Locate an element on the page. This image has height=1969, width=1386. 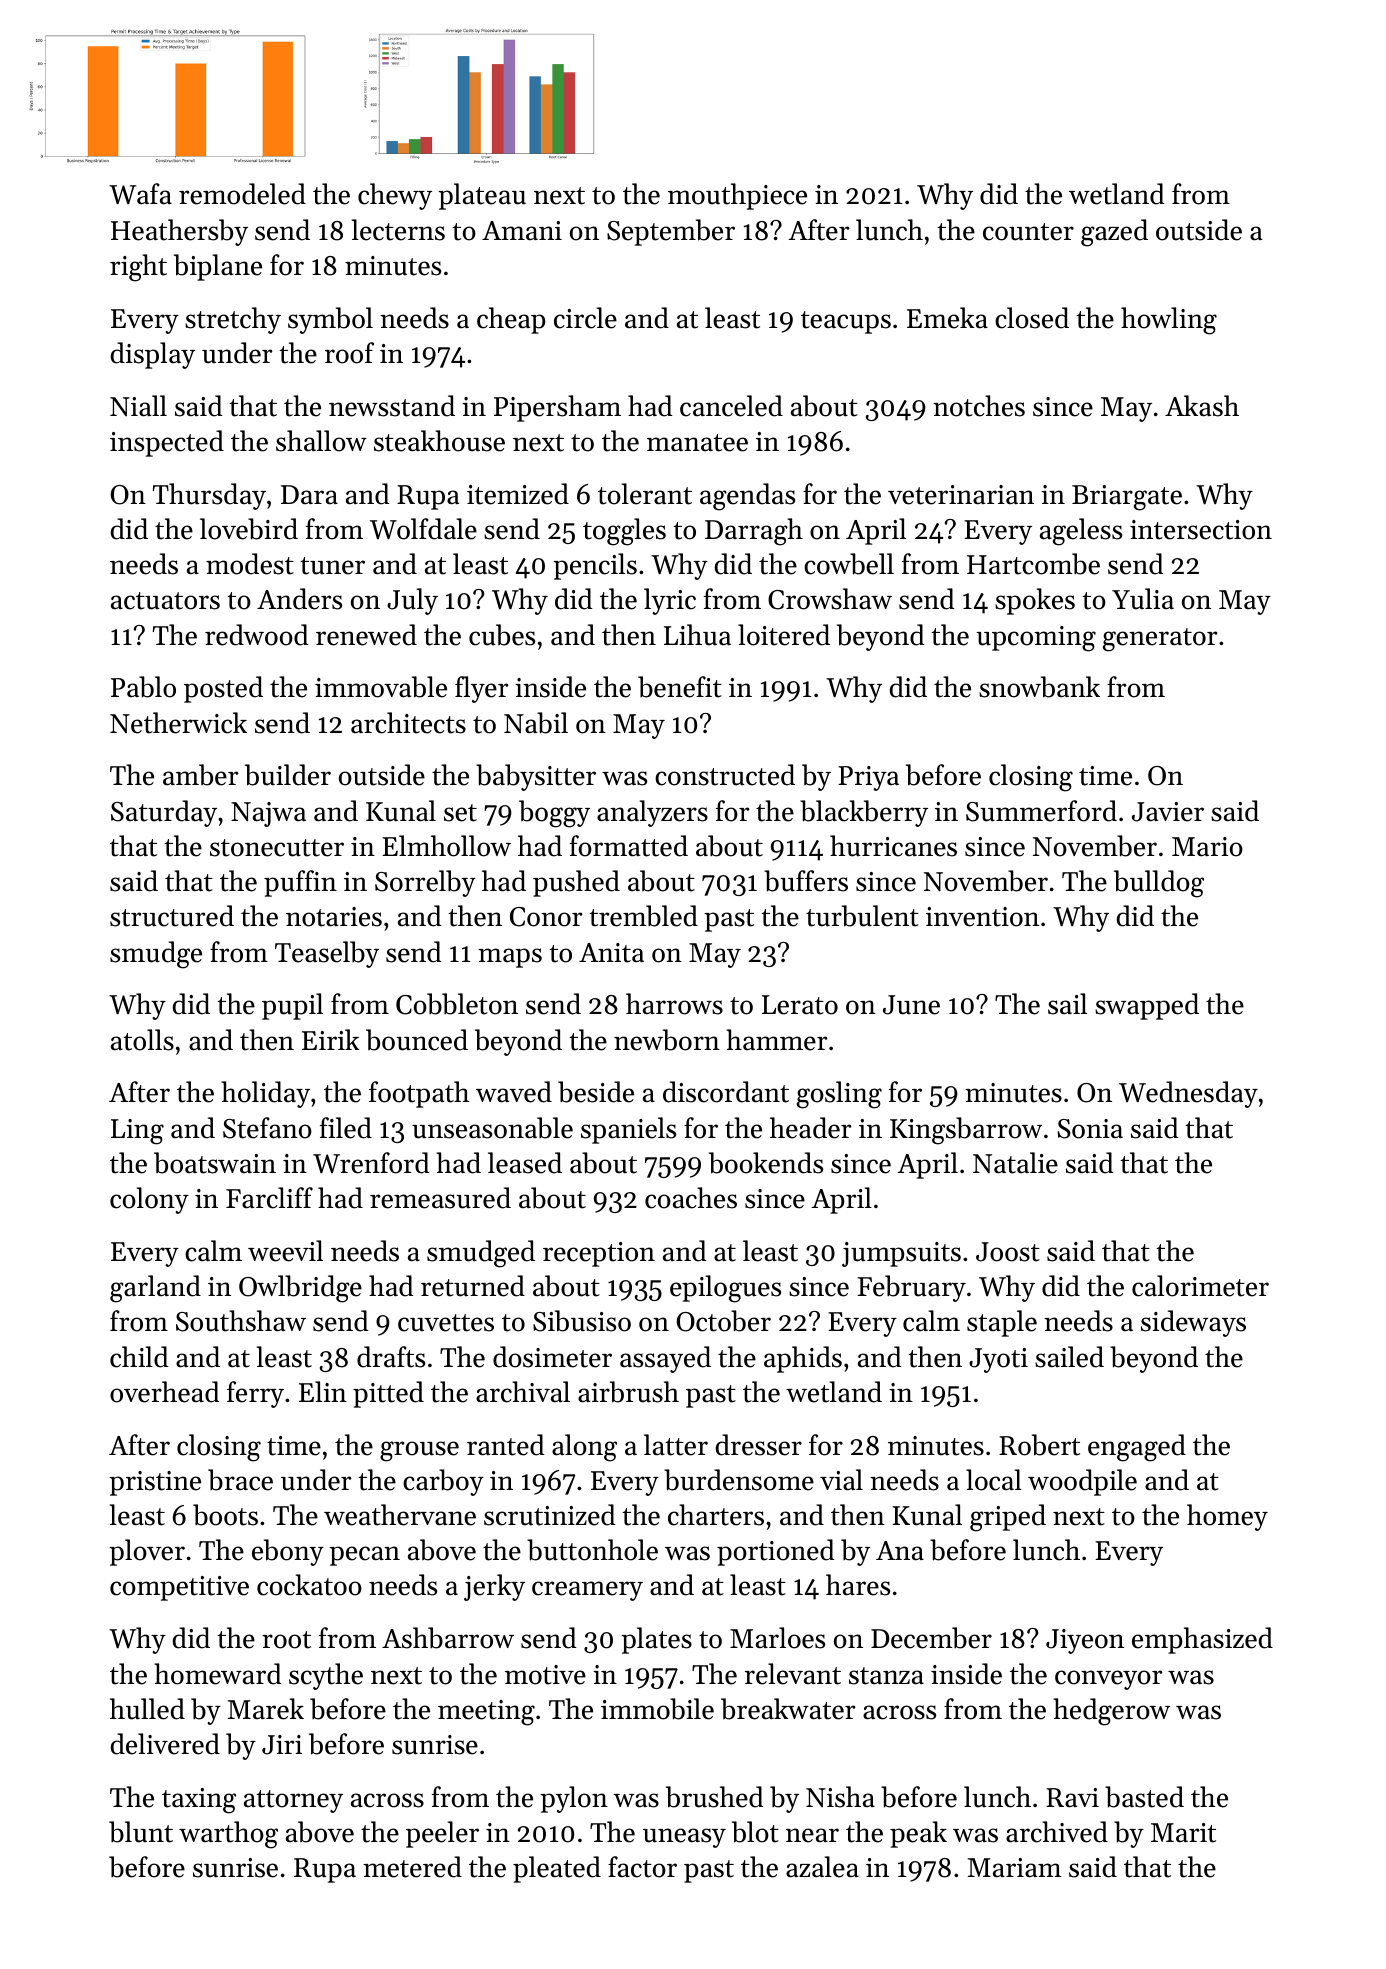
Yulia is located at coordinates (1143, 599).
